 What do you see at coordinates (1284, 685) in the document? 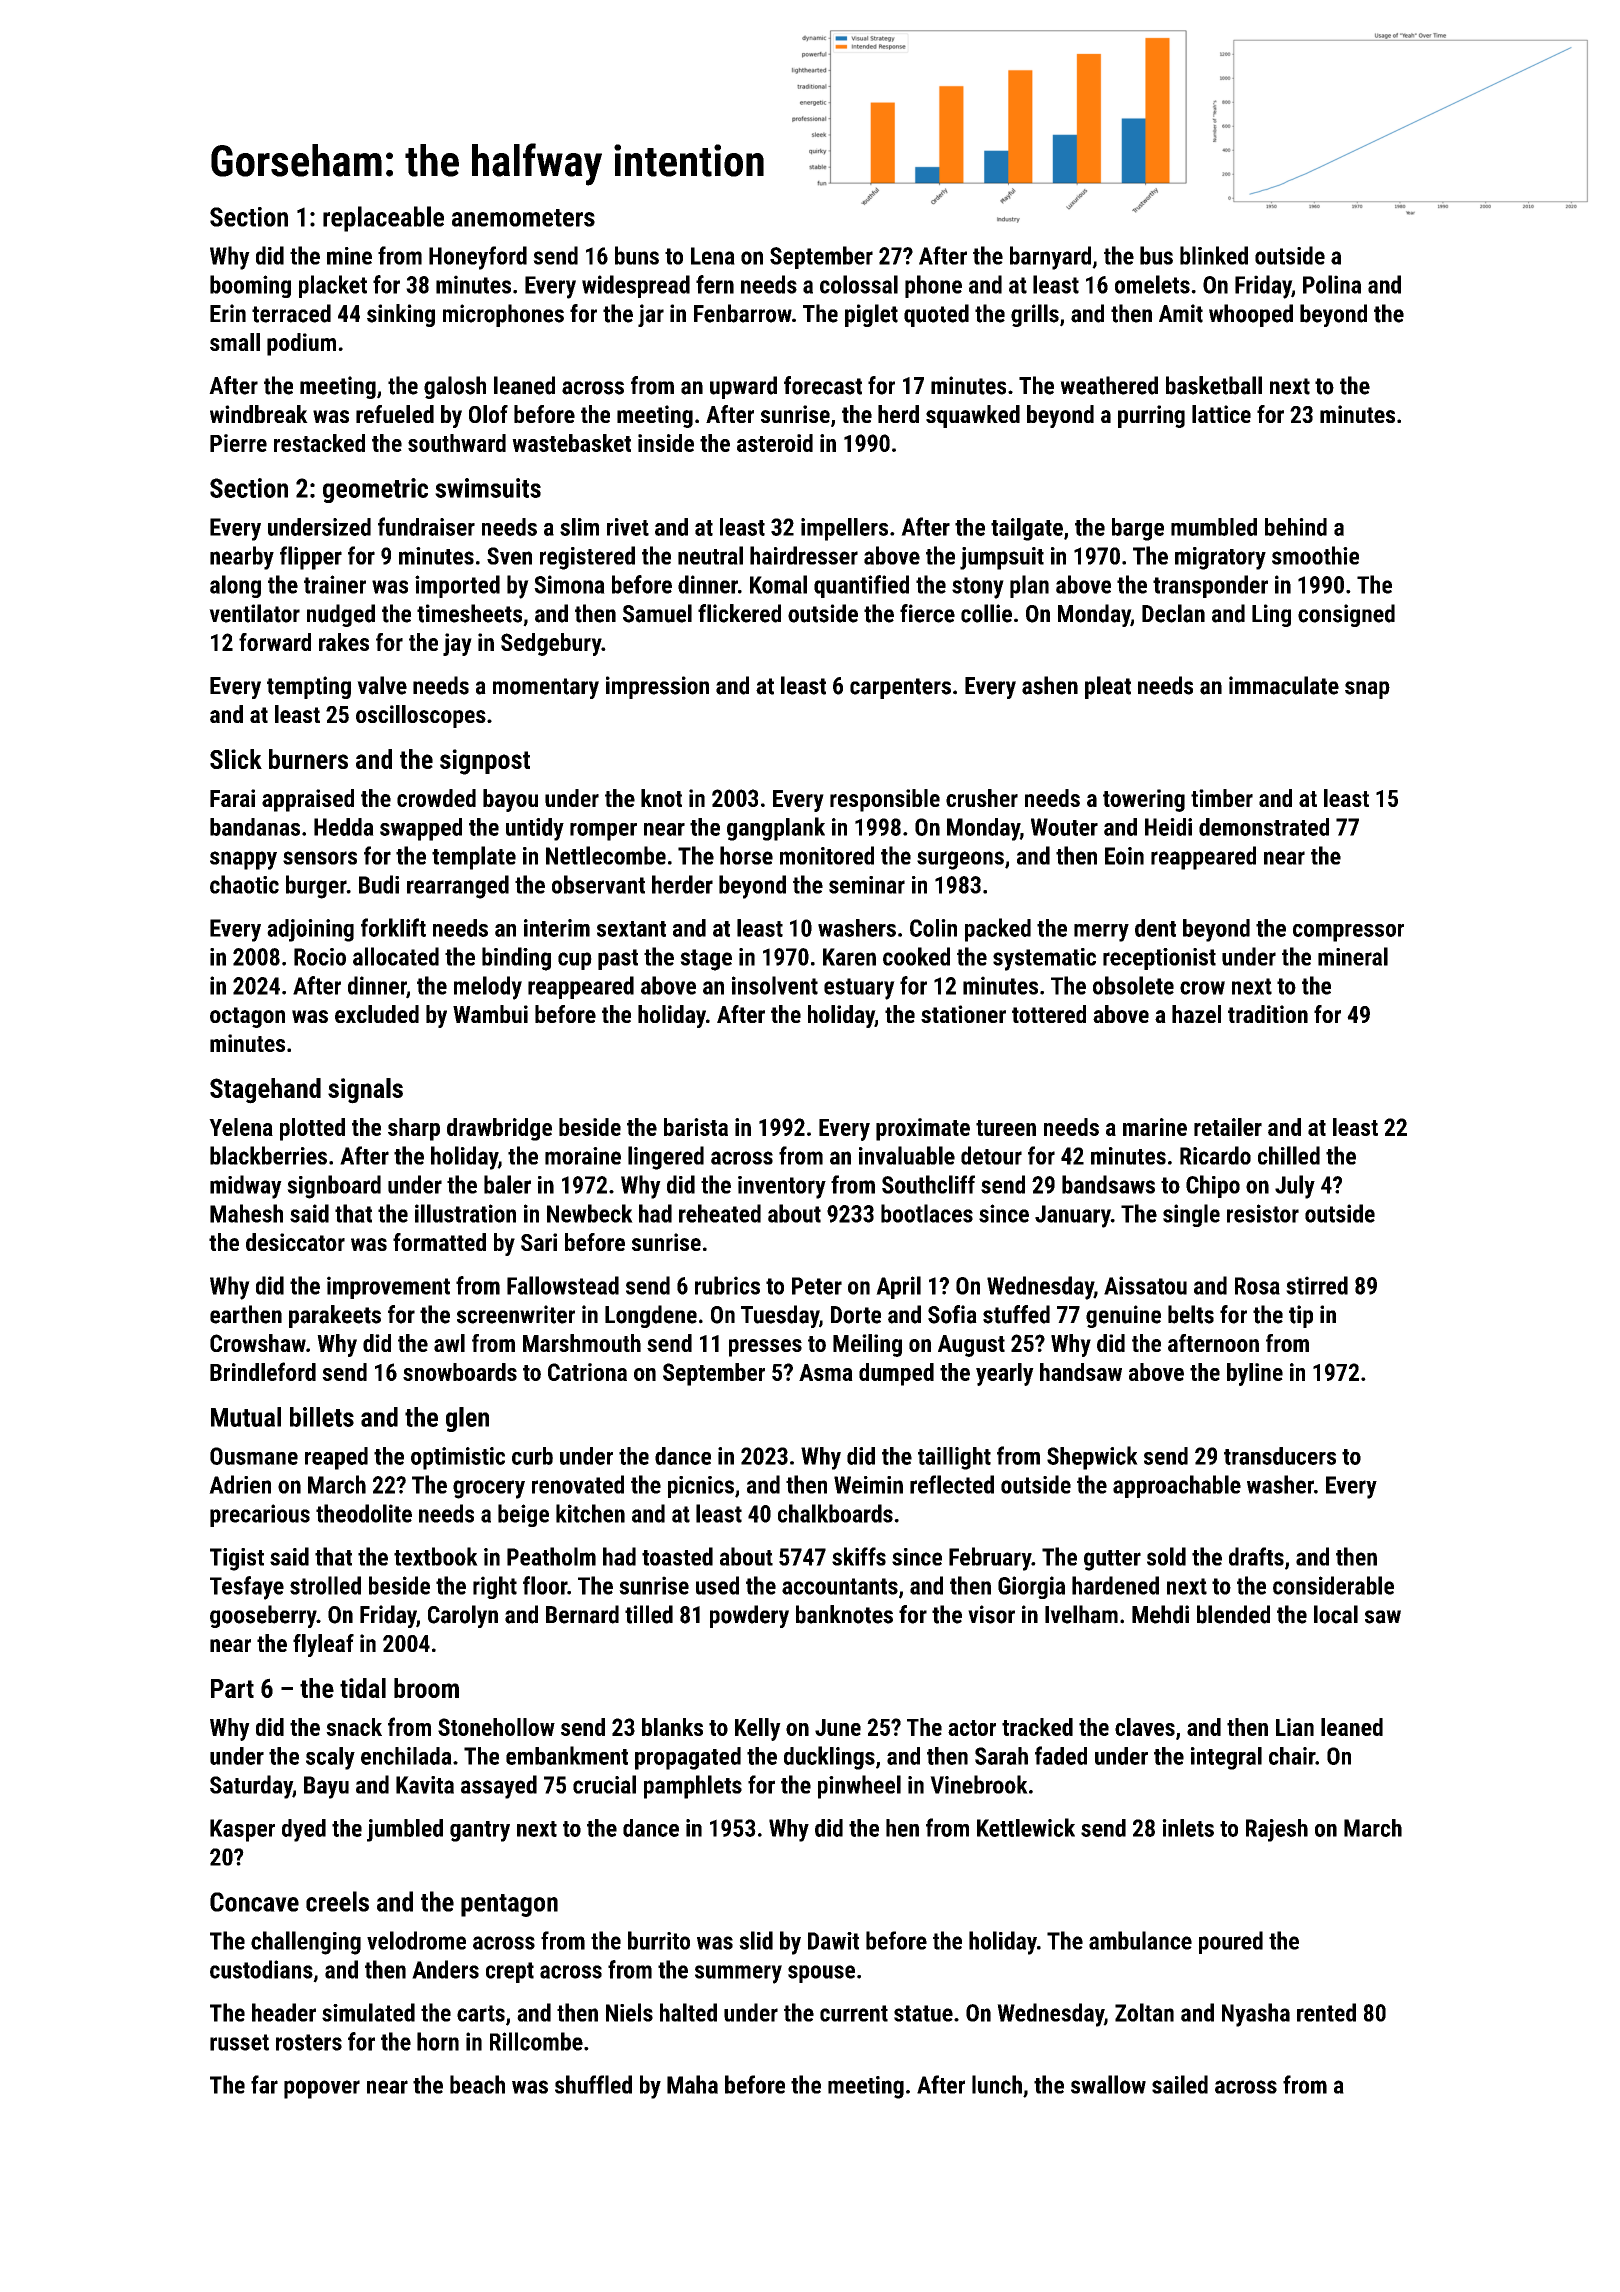
I see `immaculate` at bounding box center [1284, 685].
